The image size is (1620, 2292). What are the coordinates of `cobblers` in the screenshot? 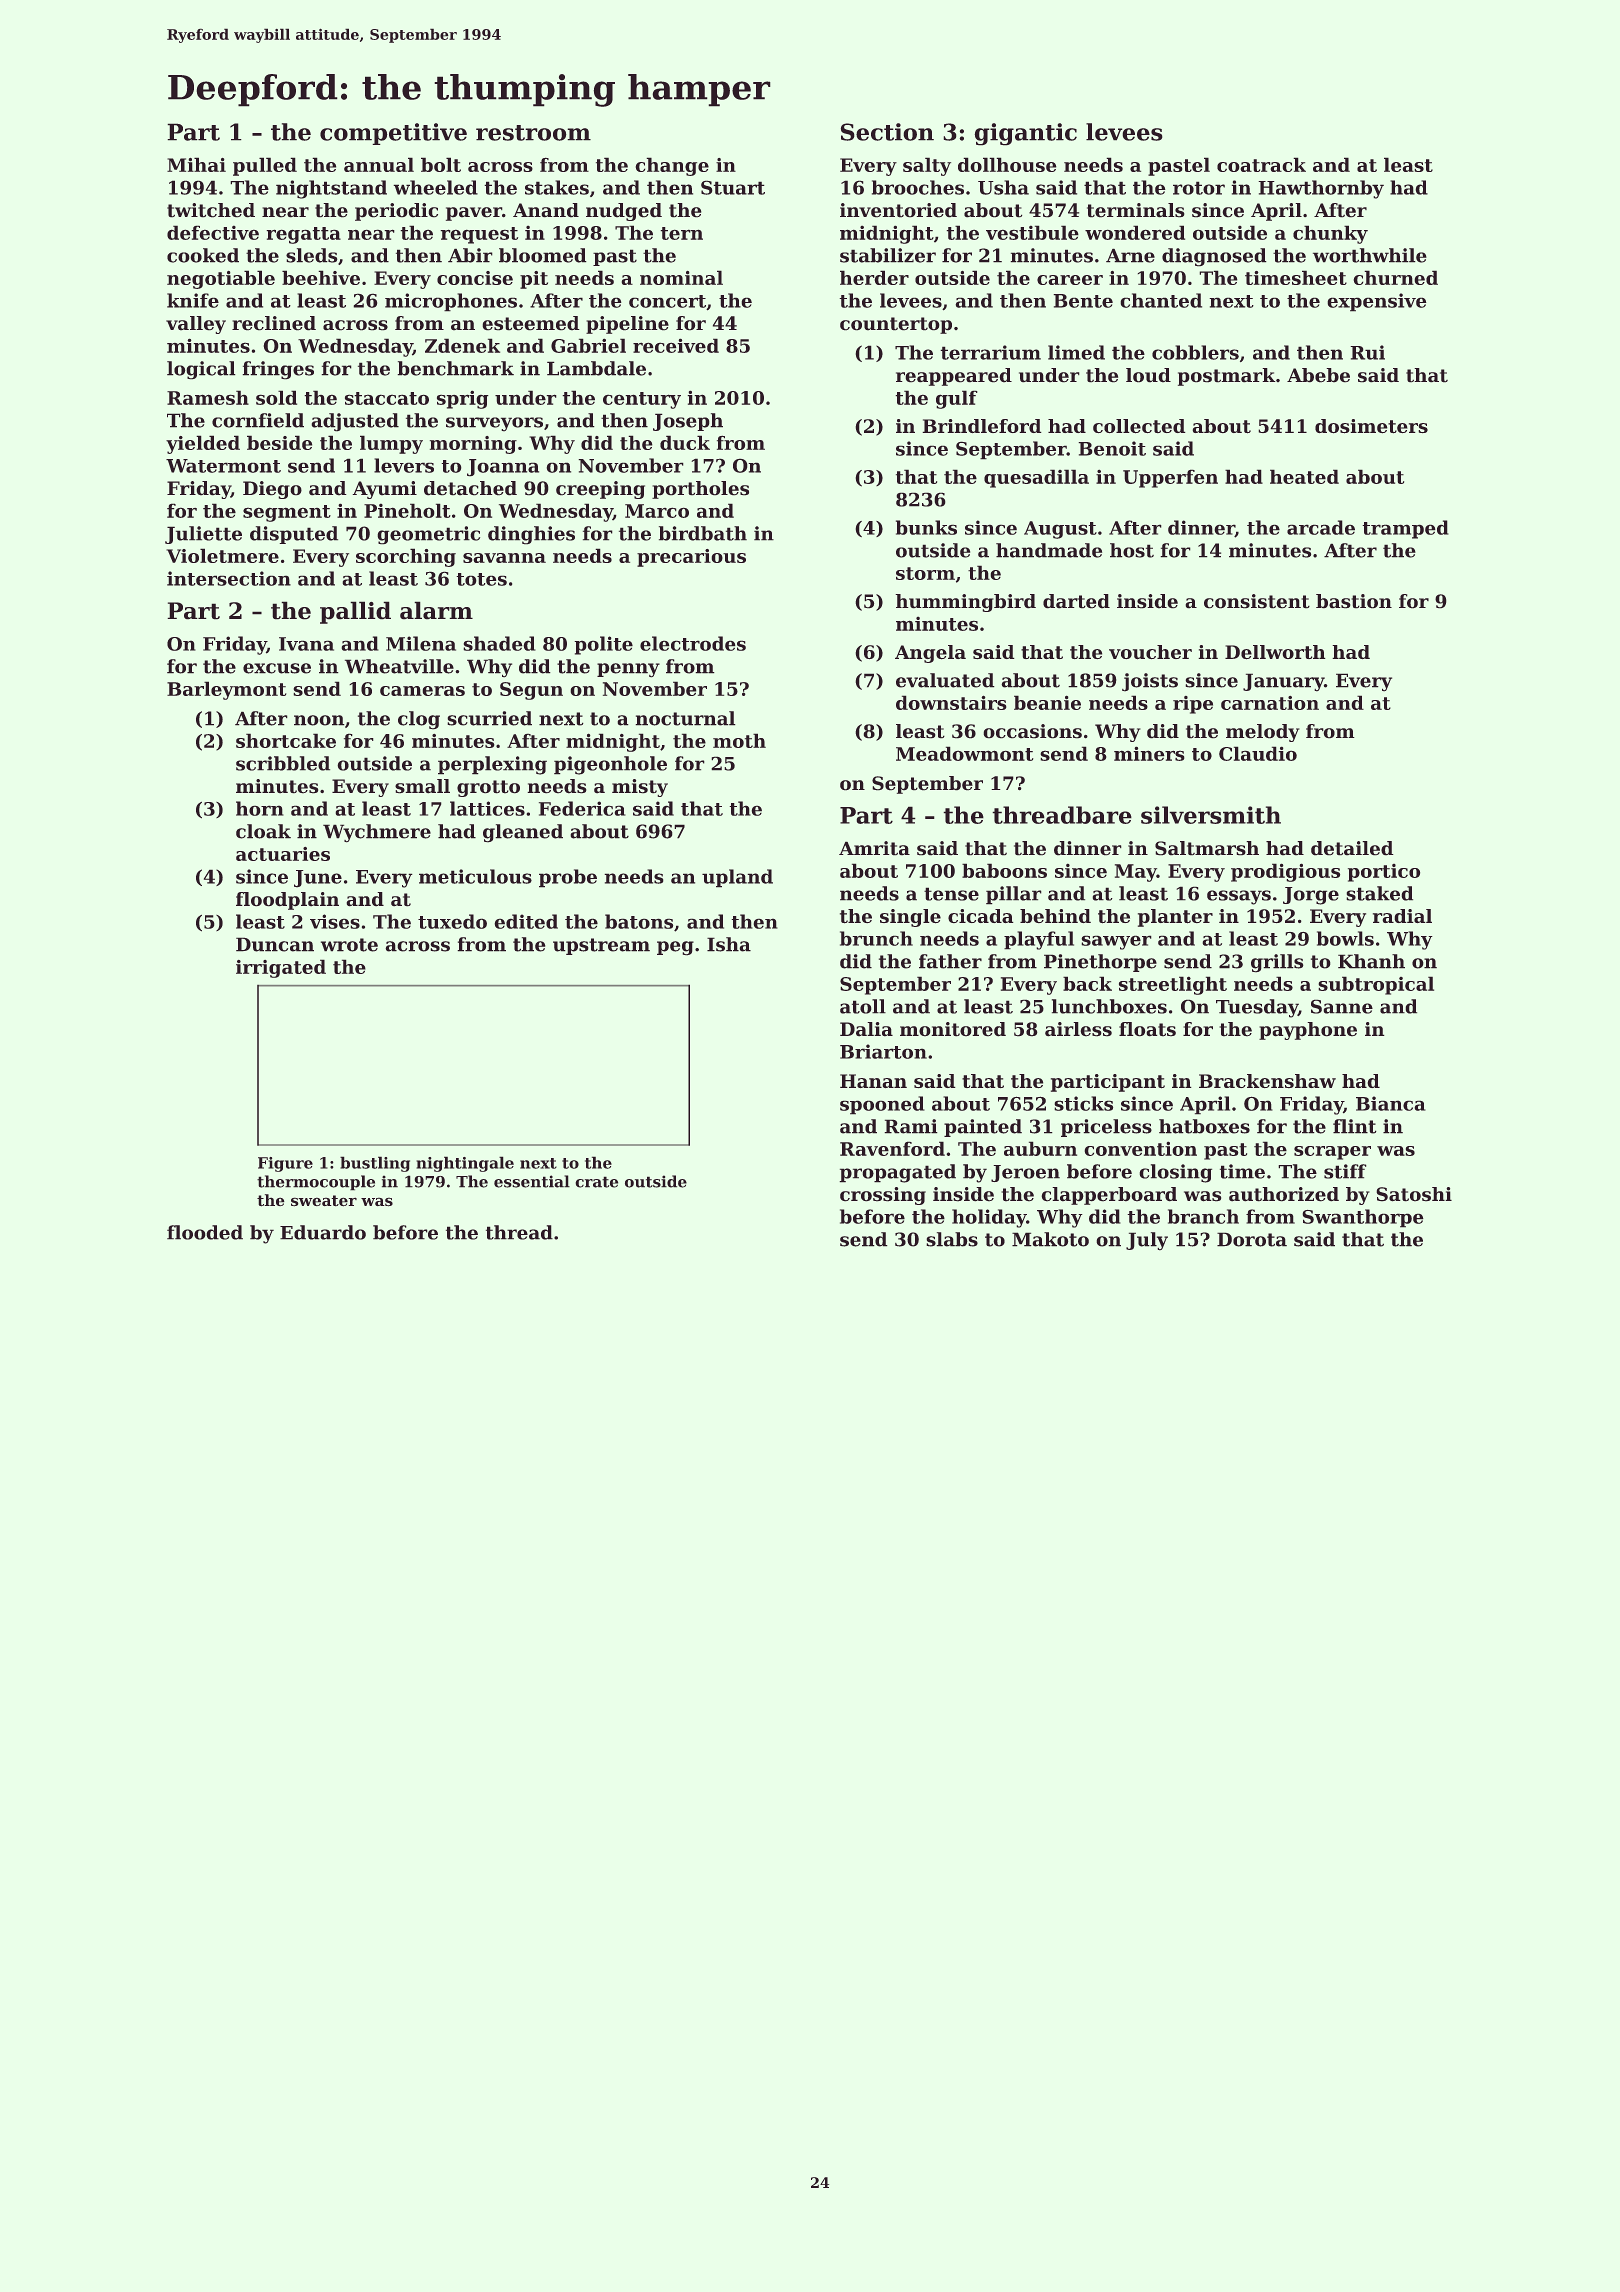 It's located at (1195, 352).
